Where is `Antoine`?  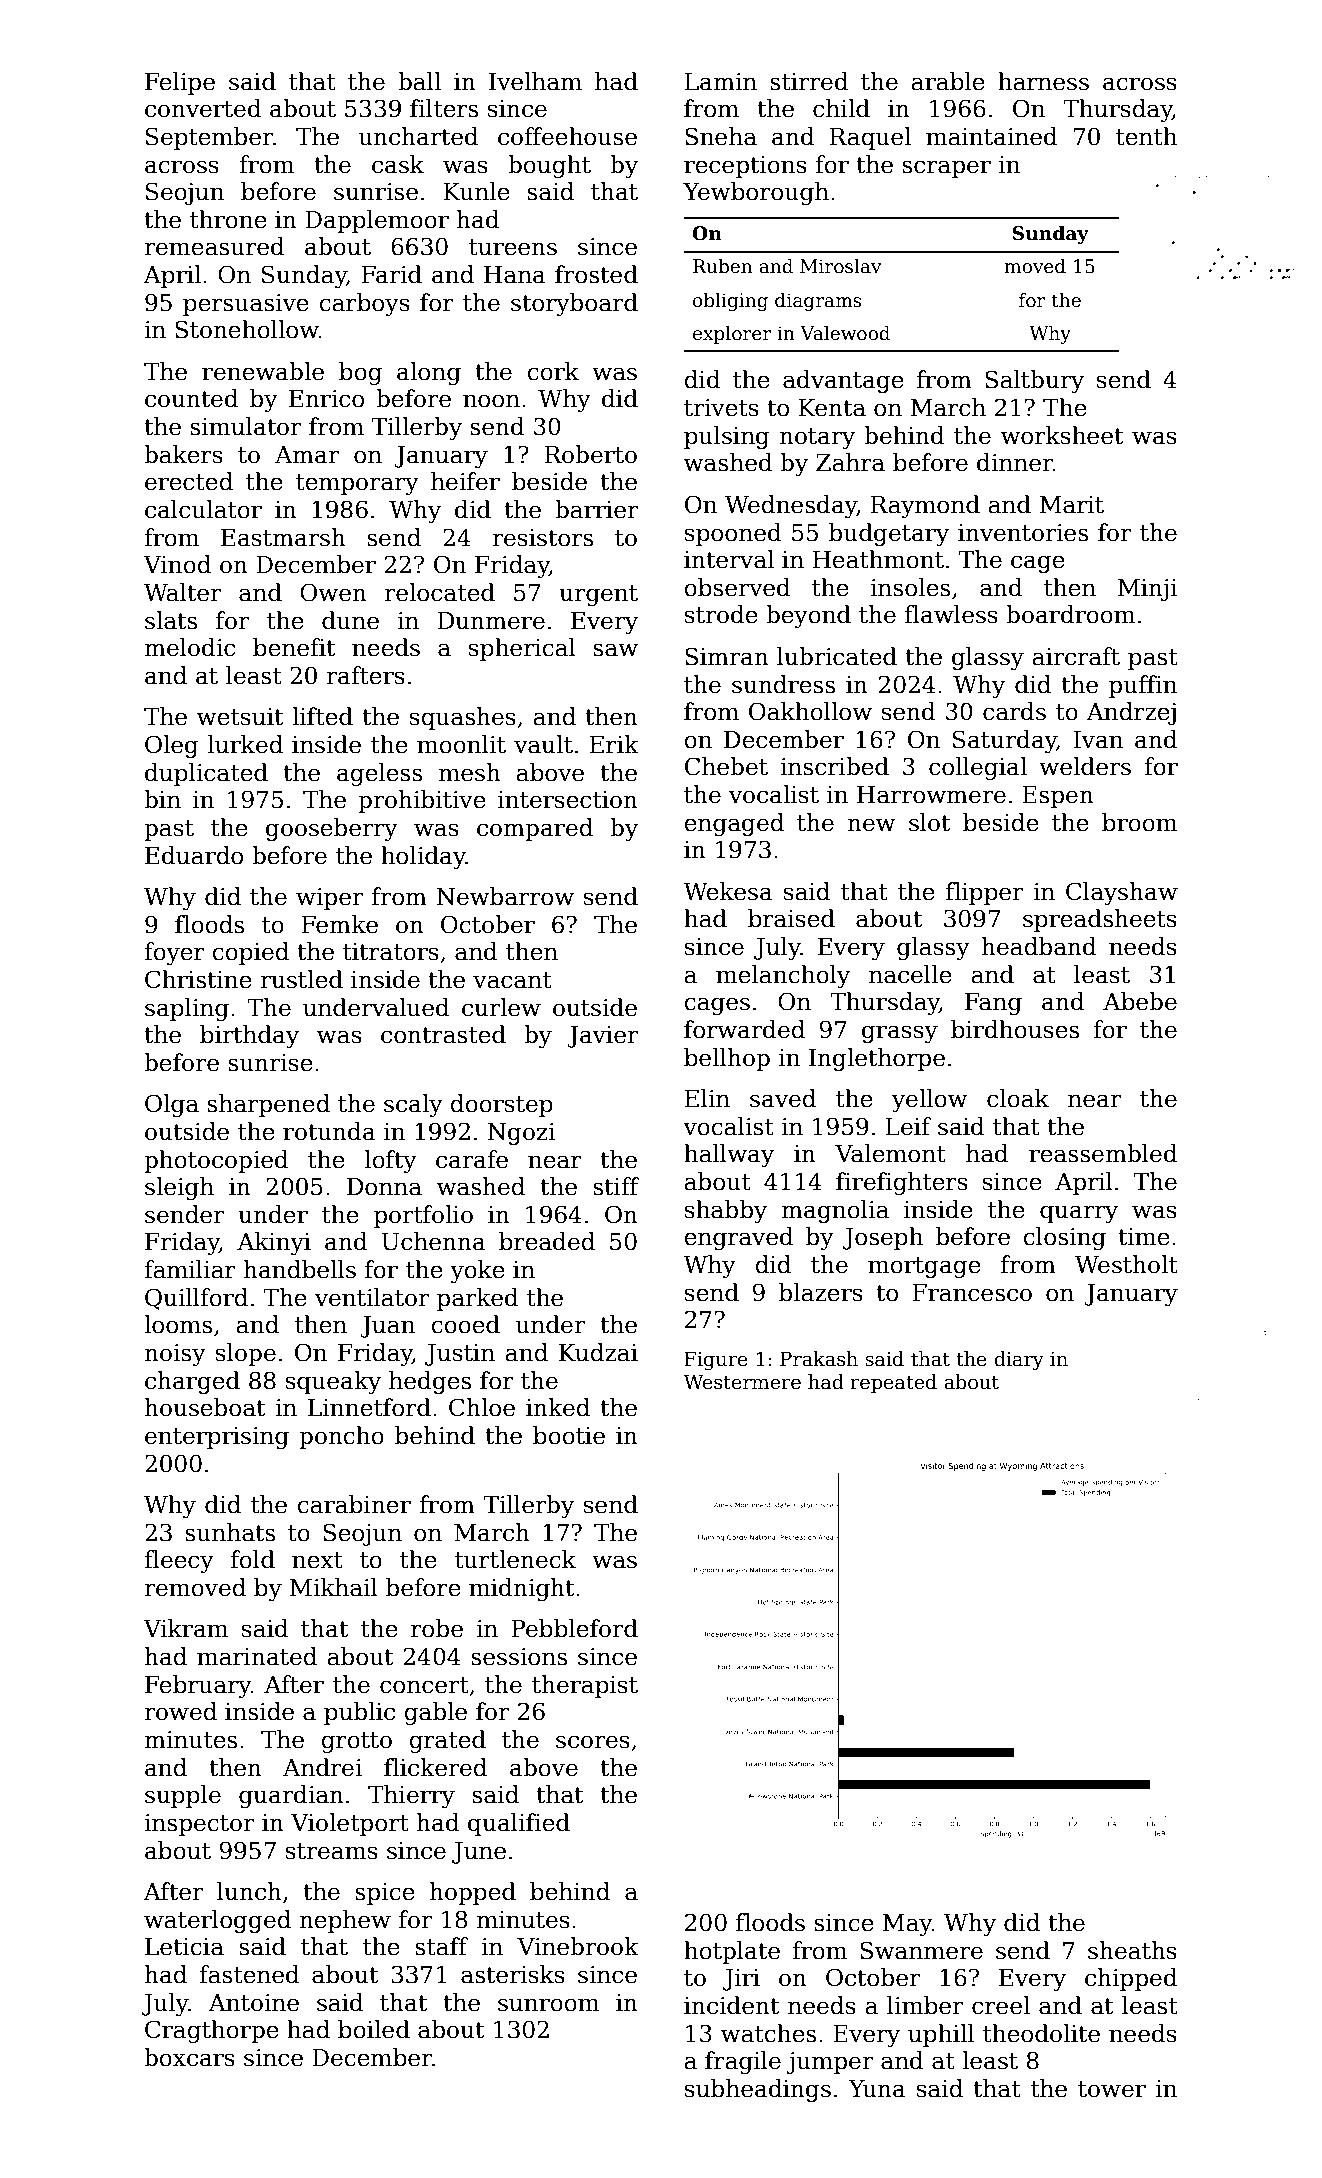
Antoine is located at coordinates (254, 2003).
